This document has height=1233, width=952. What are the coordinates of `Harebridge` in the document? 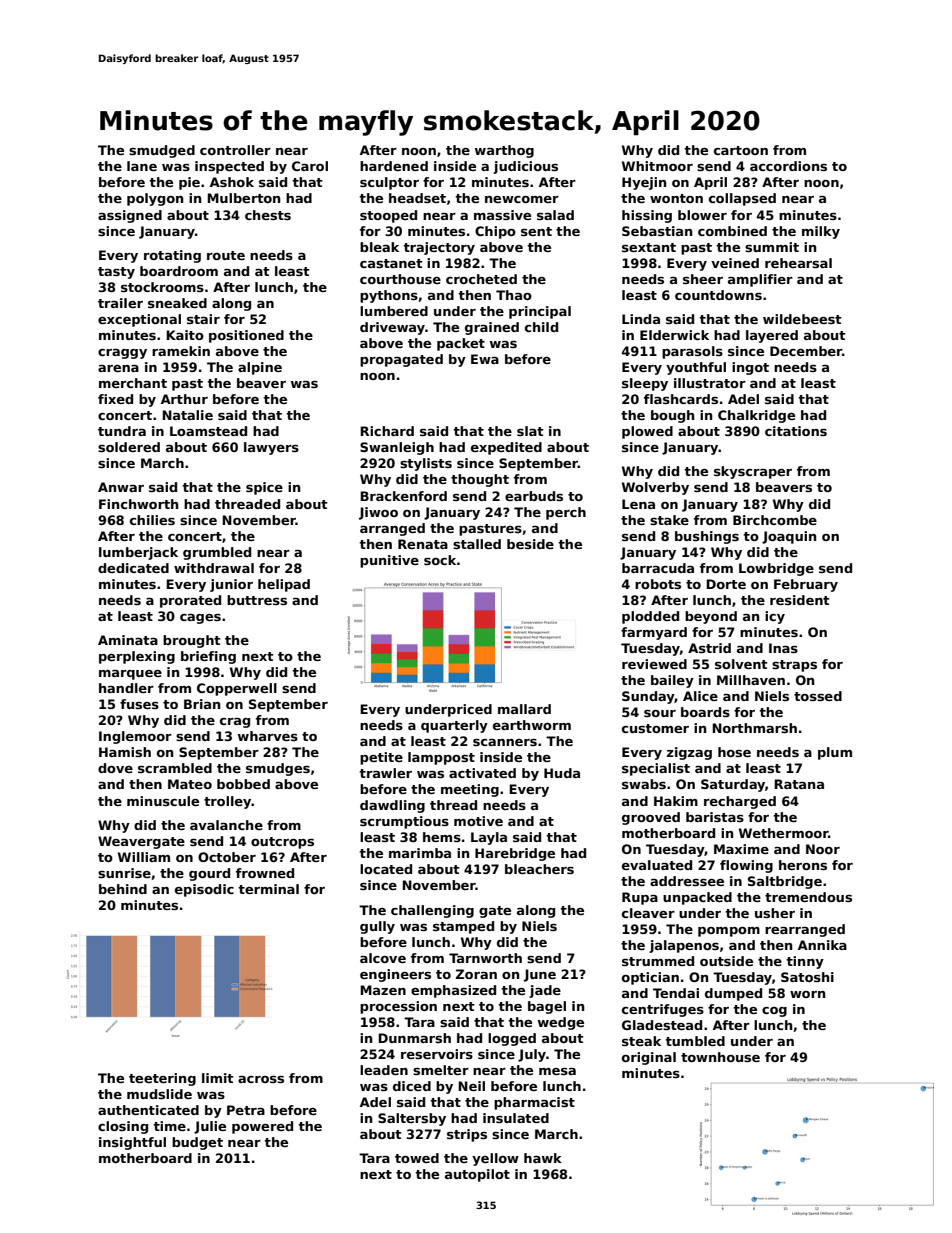 It's located at (515, 854).
